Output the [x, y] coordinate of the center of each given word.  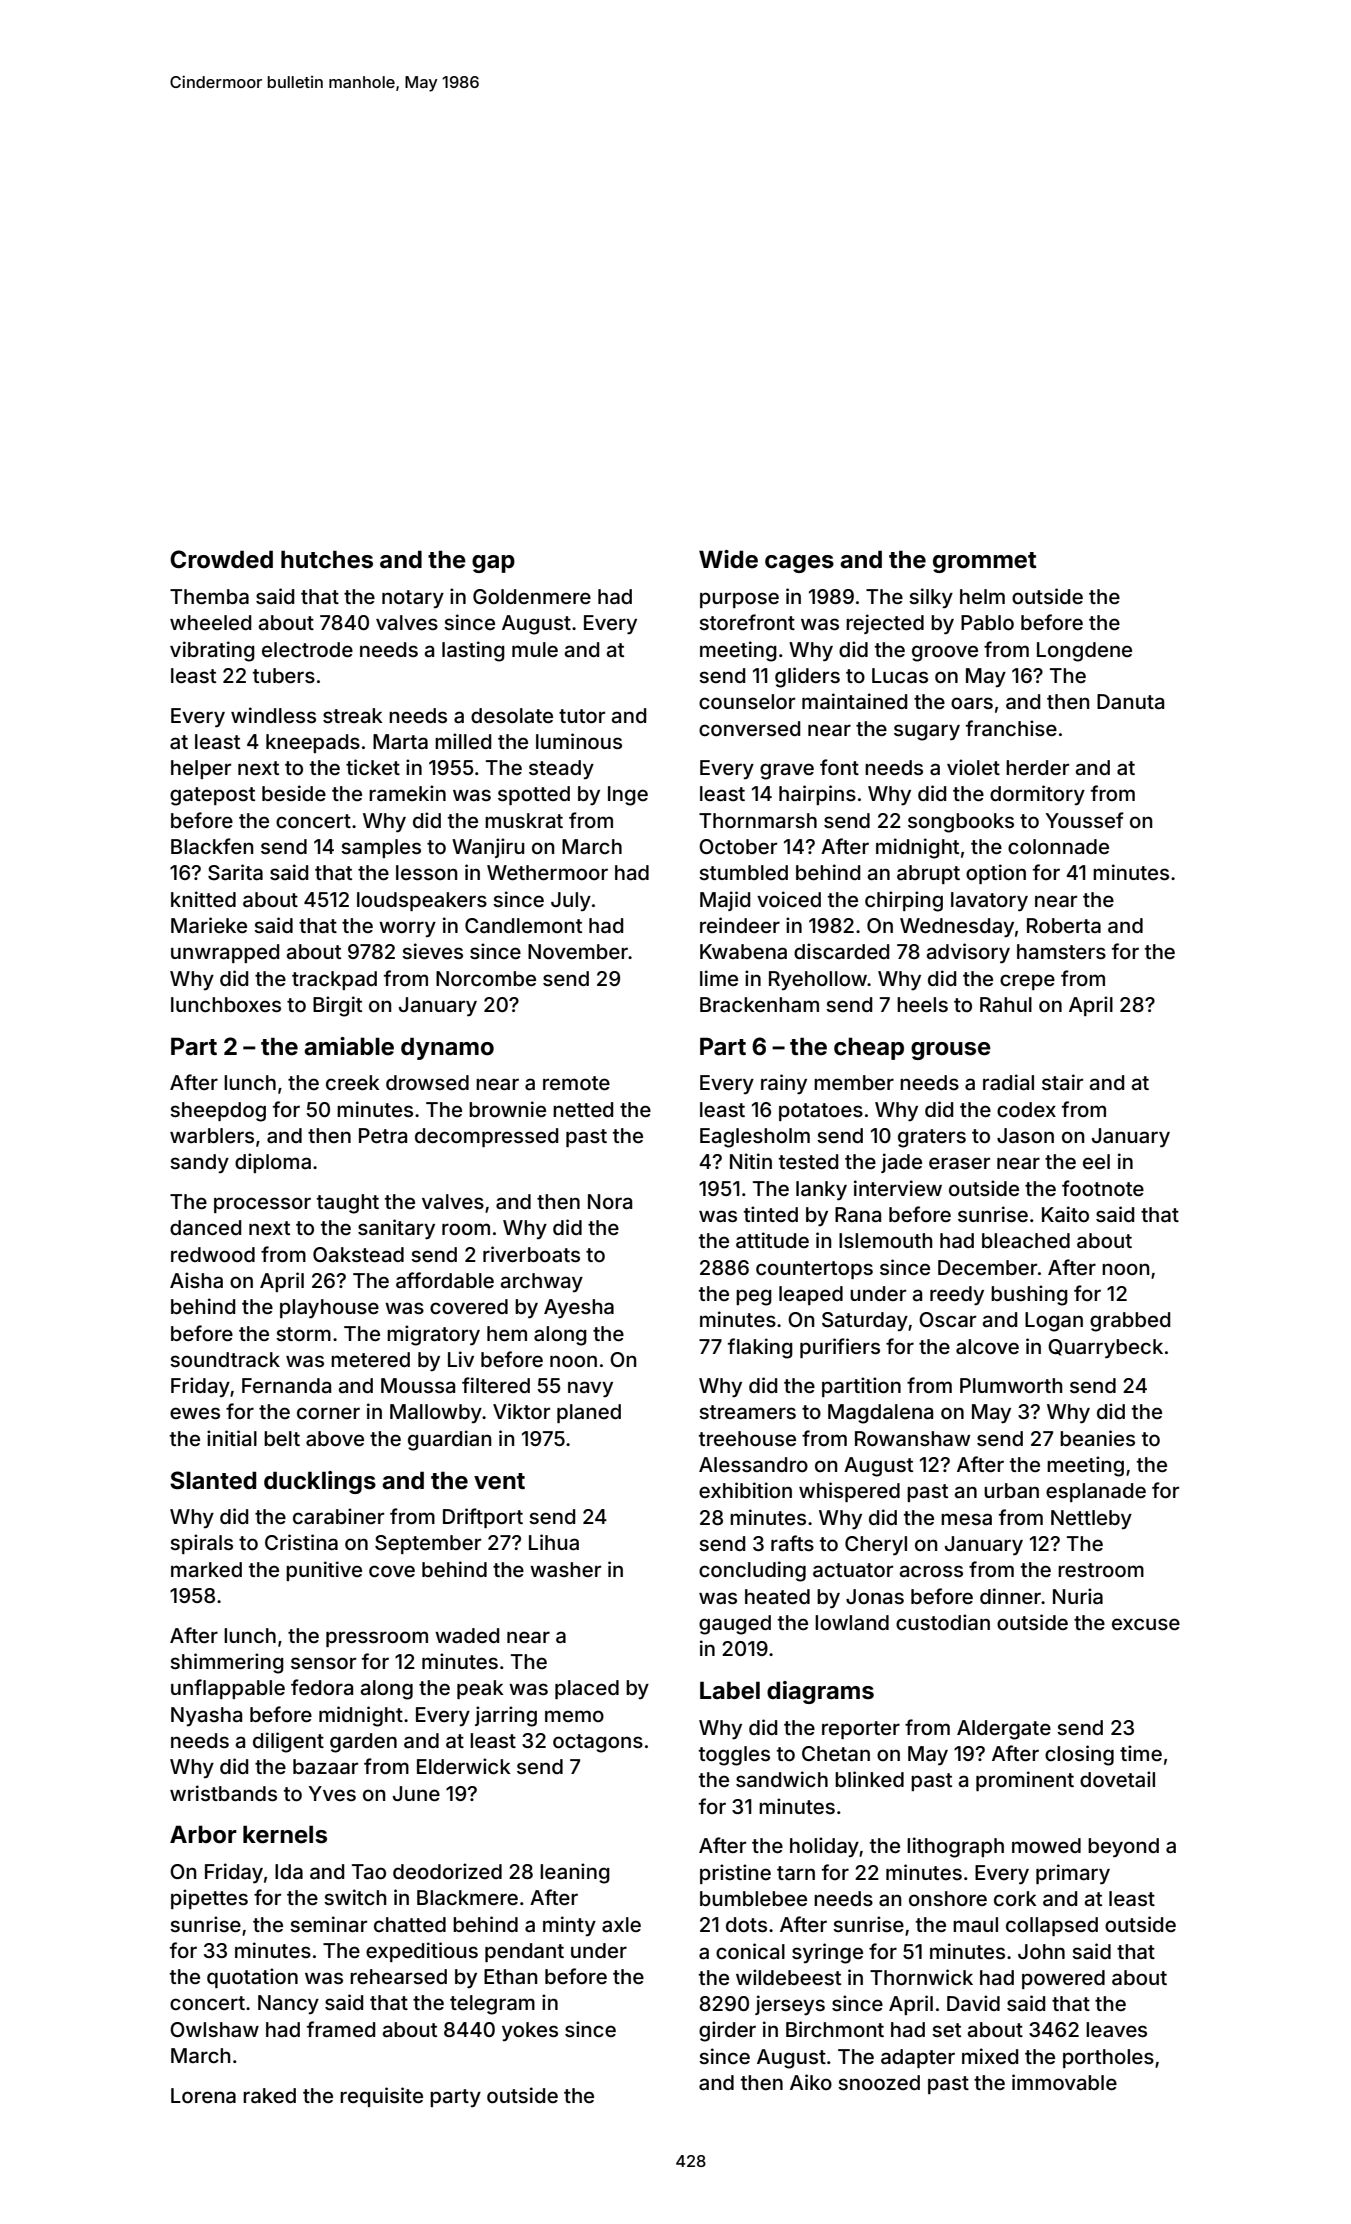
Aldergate [1004, 1730]
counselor [747, 701]
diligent [288, 1742]
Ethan [510, 1976]
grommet [985, 562]
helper [201, 769]
